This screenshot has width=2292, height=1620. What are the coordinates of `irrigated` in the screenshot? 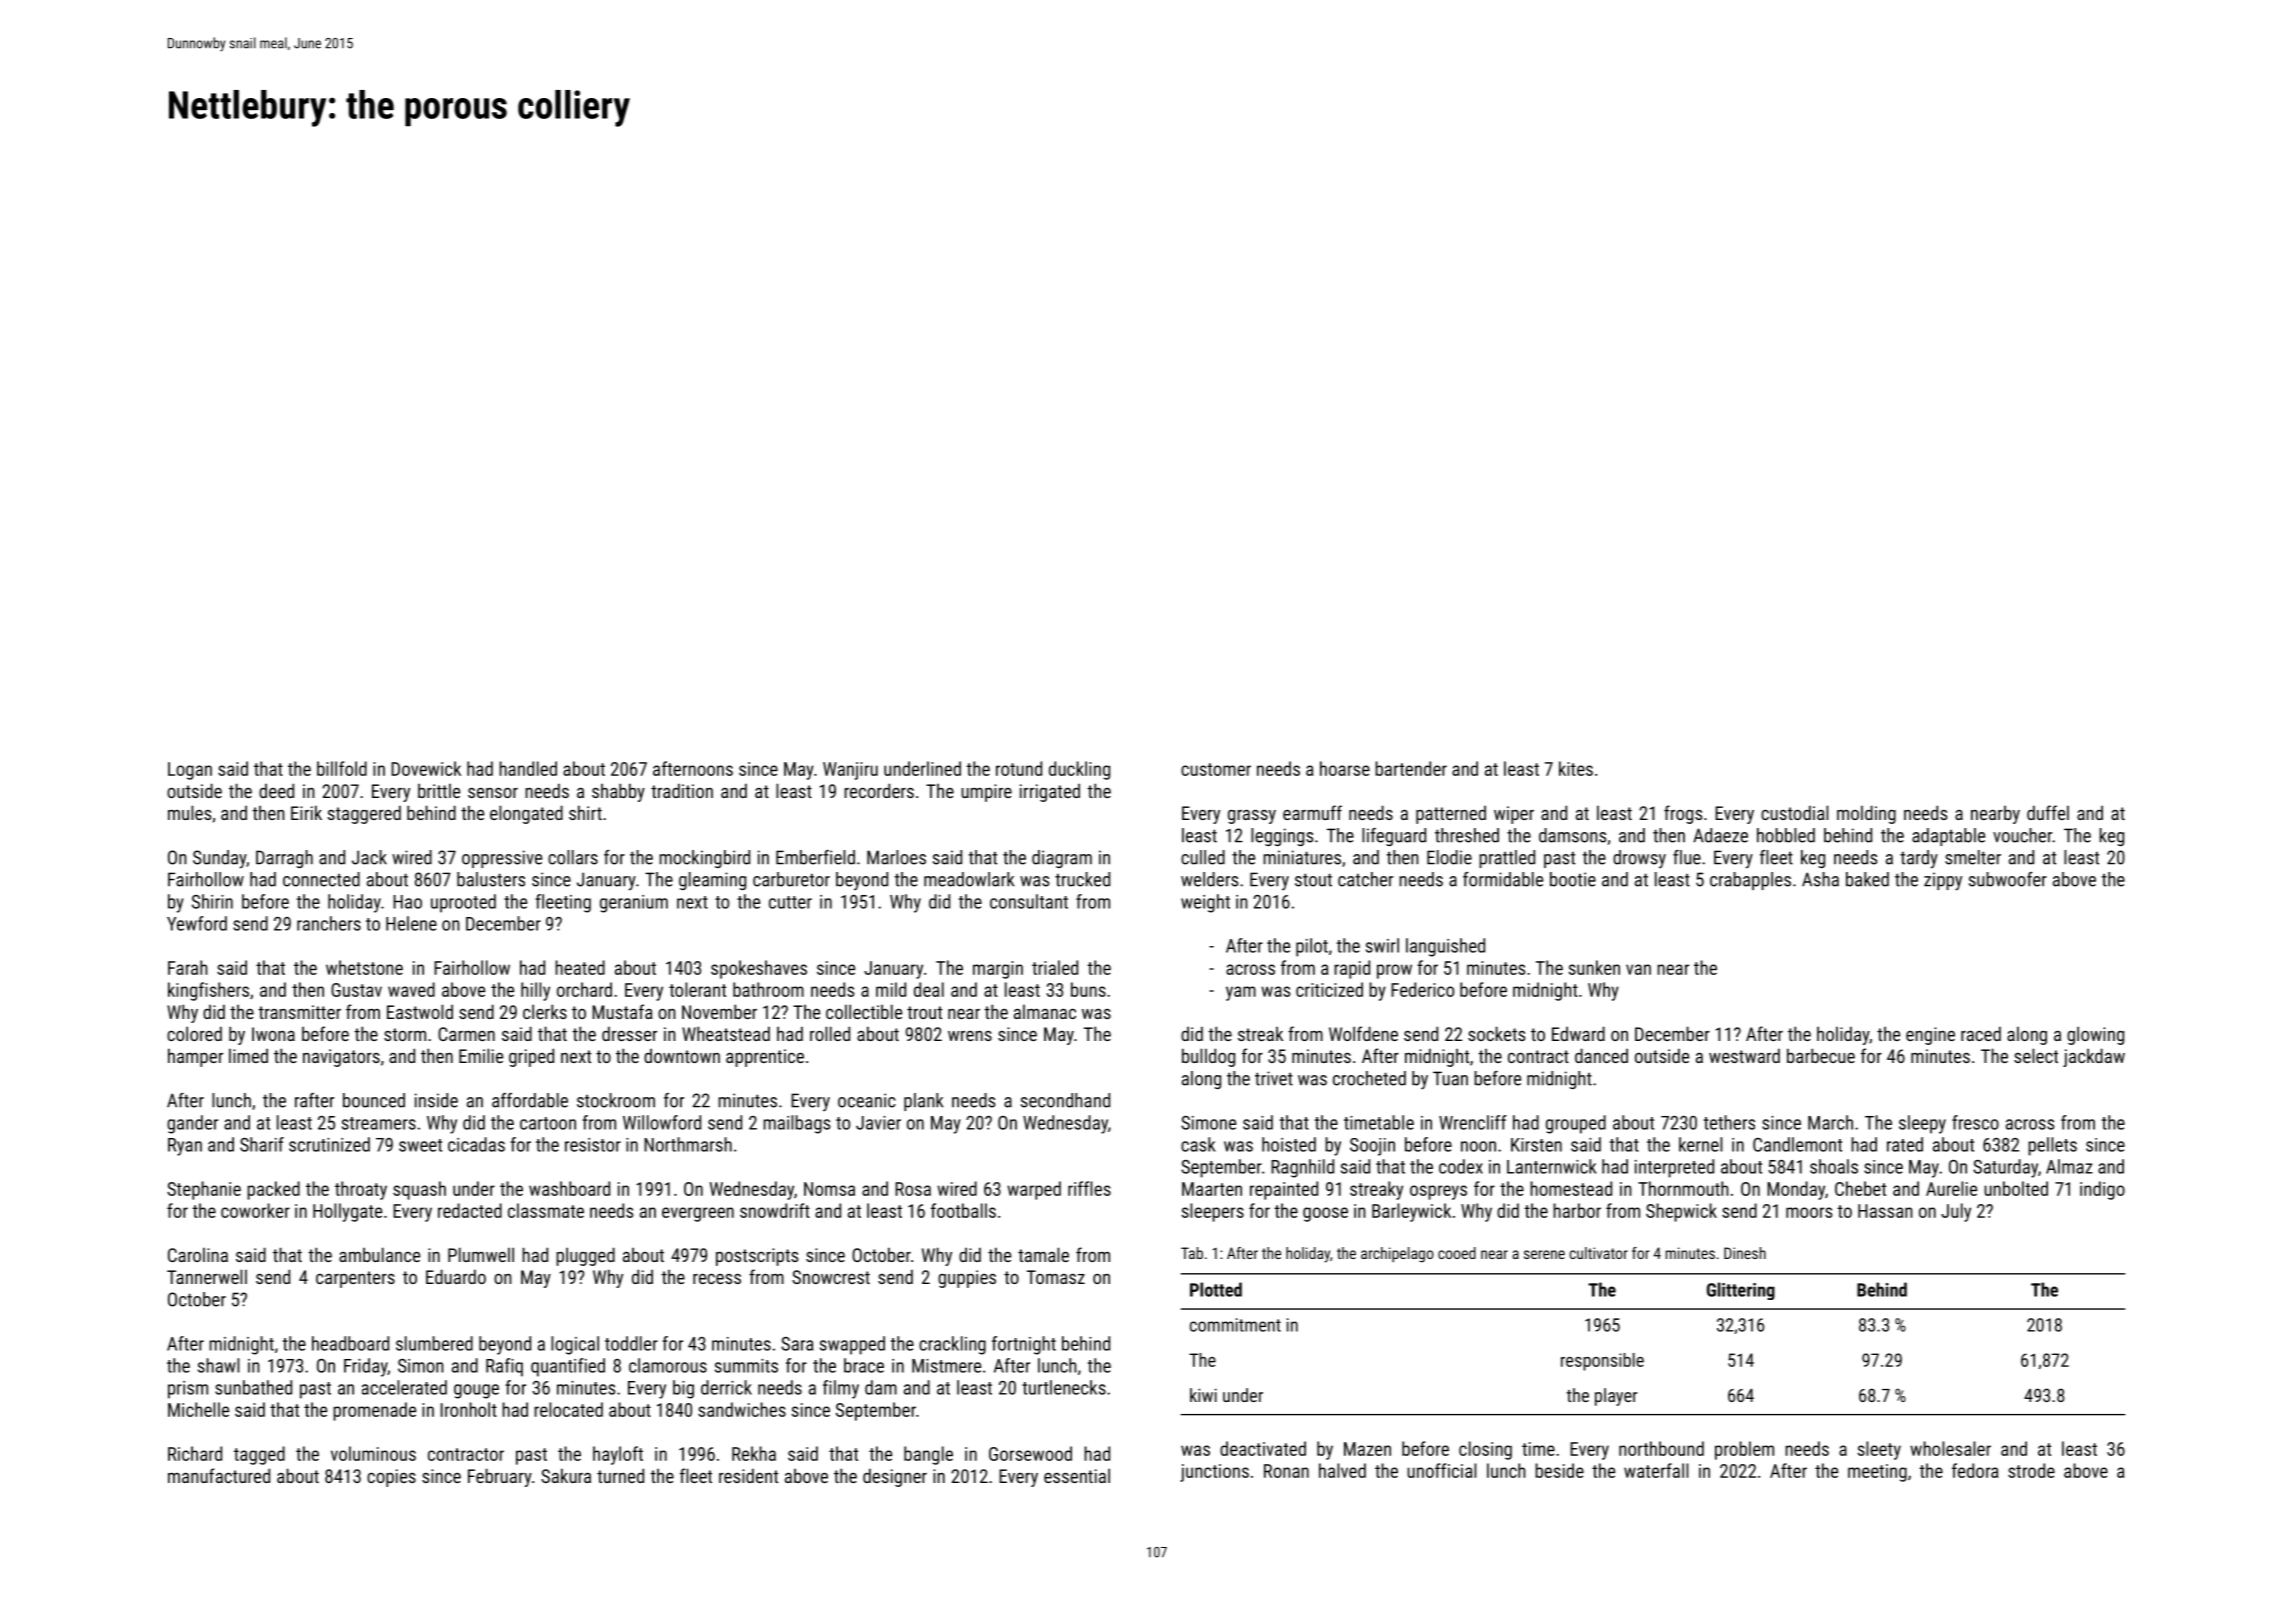 It's located at (1050, 792).
